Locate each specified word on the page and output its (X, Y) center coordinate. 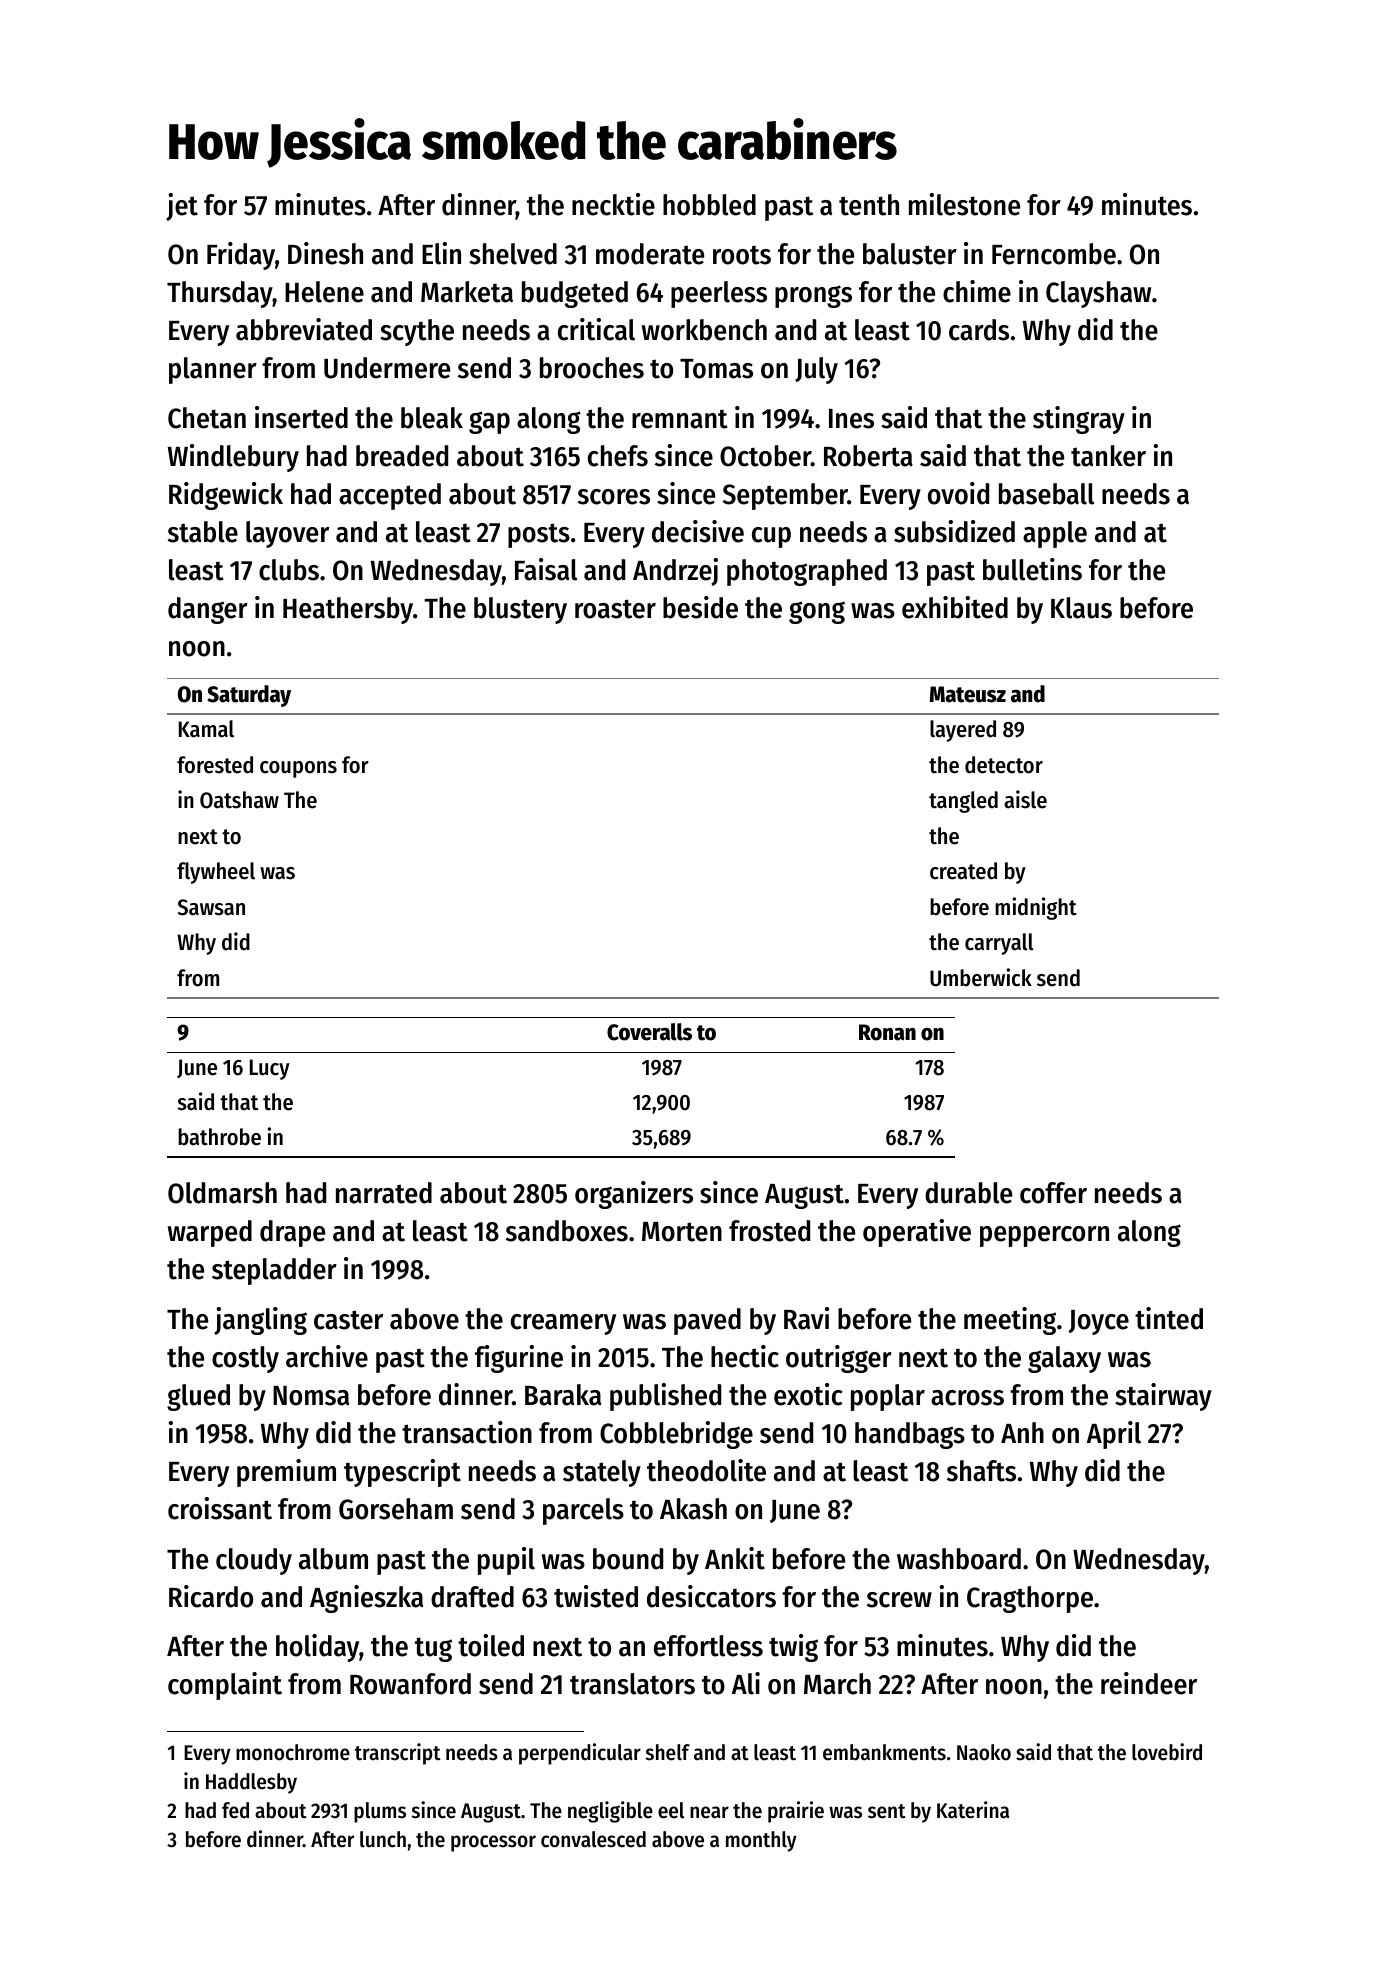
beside (700, 607)
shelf (668, 1752)
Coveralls (649, 1032)
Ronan (887, 1032)
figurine (519, 1359)
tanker (1108, 456)
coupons (298, 769)
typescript (402, 1473)
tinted (1169, 1318)
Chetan (207, 418)
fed (235, 1810)
